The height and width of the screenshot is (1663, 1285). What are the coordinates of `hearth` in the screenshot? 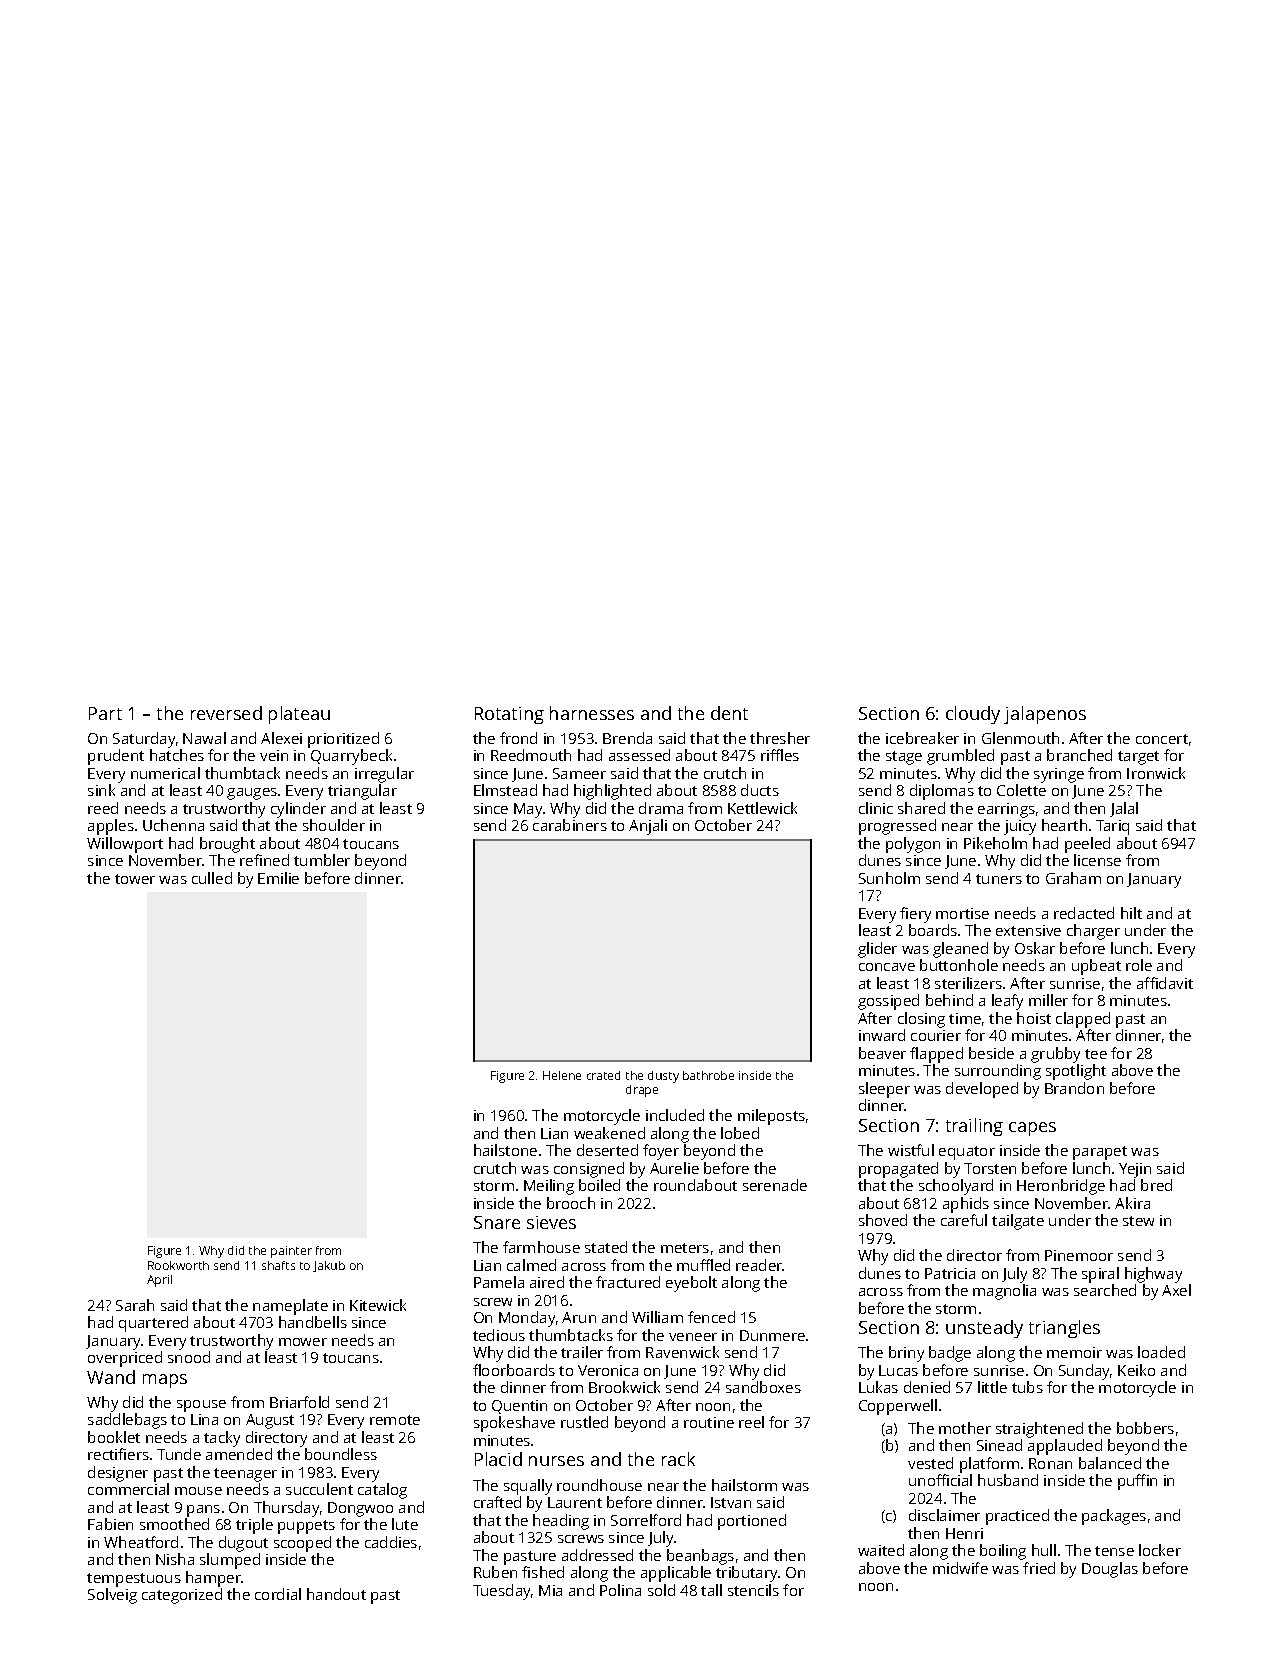 It's located at (1064, 825).
